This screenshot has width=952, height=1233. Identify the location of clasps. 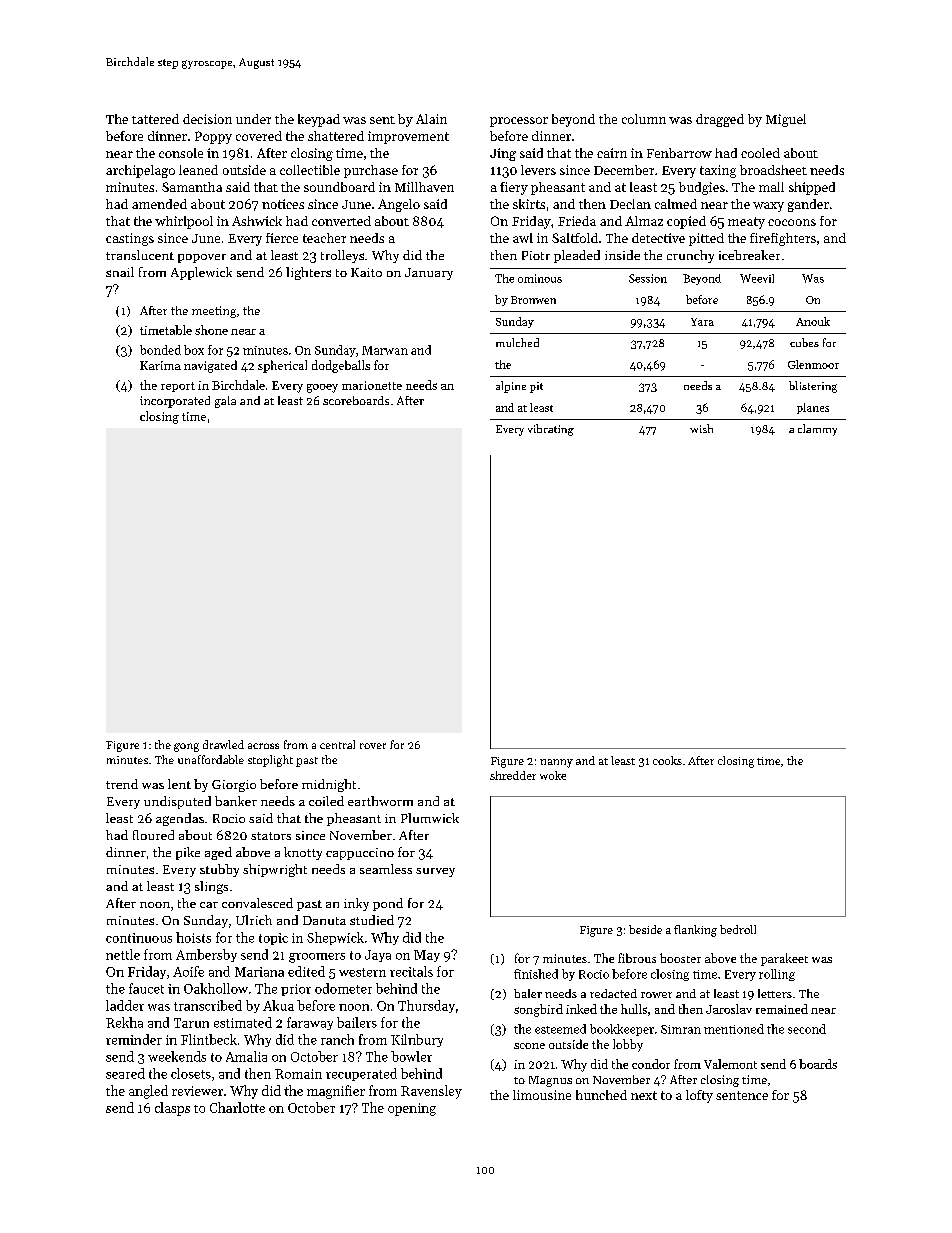
(172, 1109).
